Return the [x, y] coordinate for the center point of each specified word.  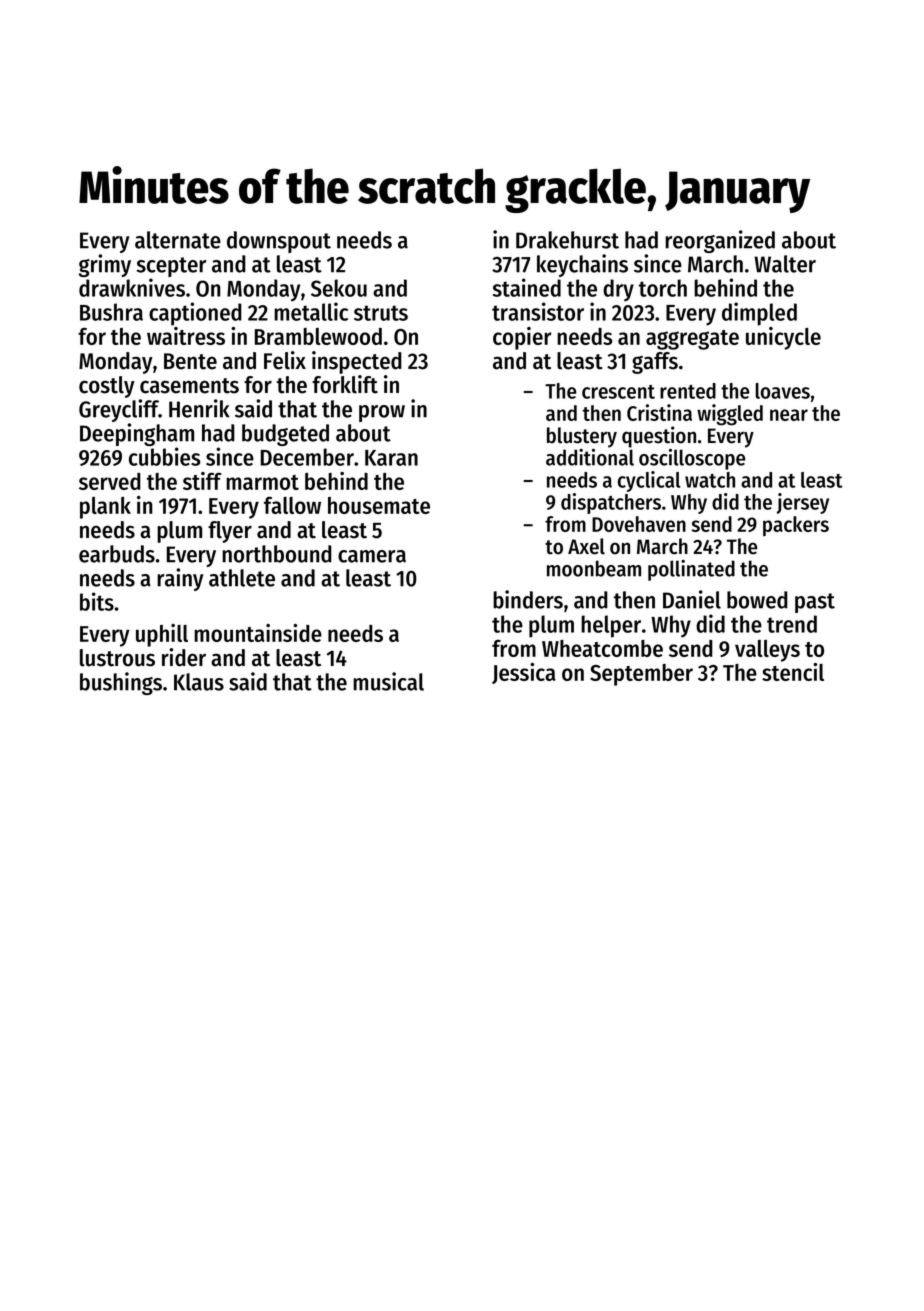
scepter [171, 267]
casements [189, 386]
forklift [345, 384]
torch [663, 288]
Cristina [659, 412]
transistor [538, 311]
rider [184, 657]
